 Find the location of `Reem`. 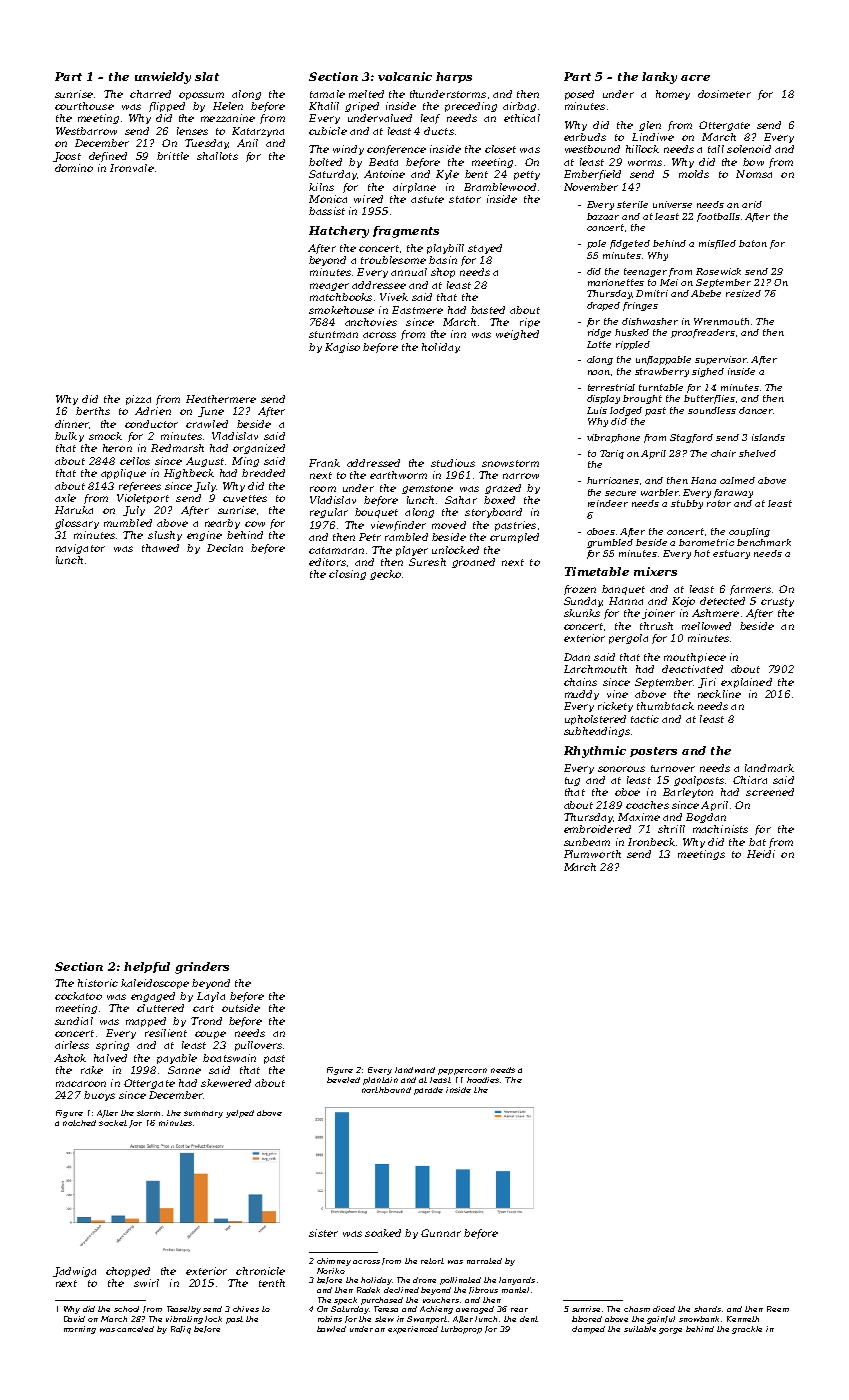

Reem is located at coordinates (778, 1309).
